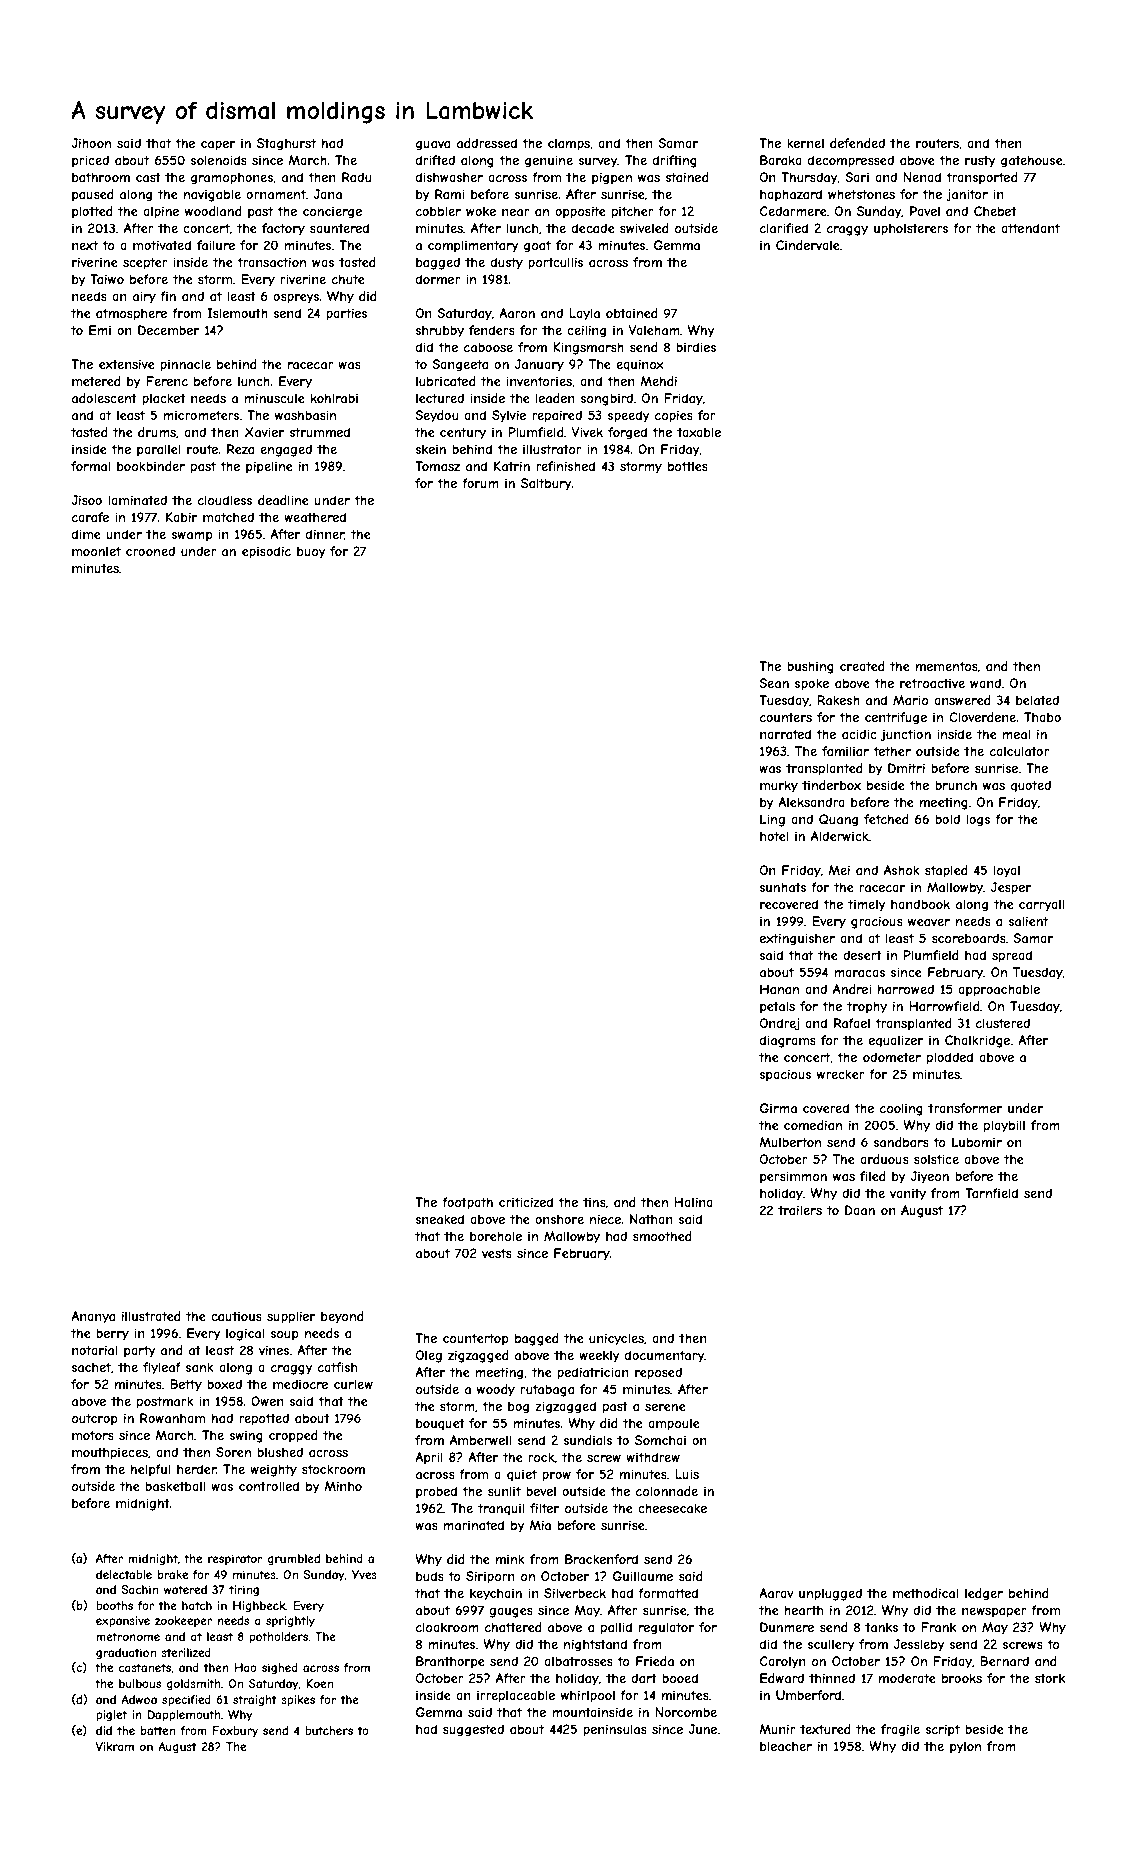 The image size is (1138, 1874). I want to click on footpath, so click(467, 1203).
